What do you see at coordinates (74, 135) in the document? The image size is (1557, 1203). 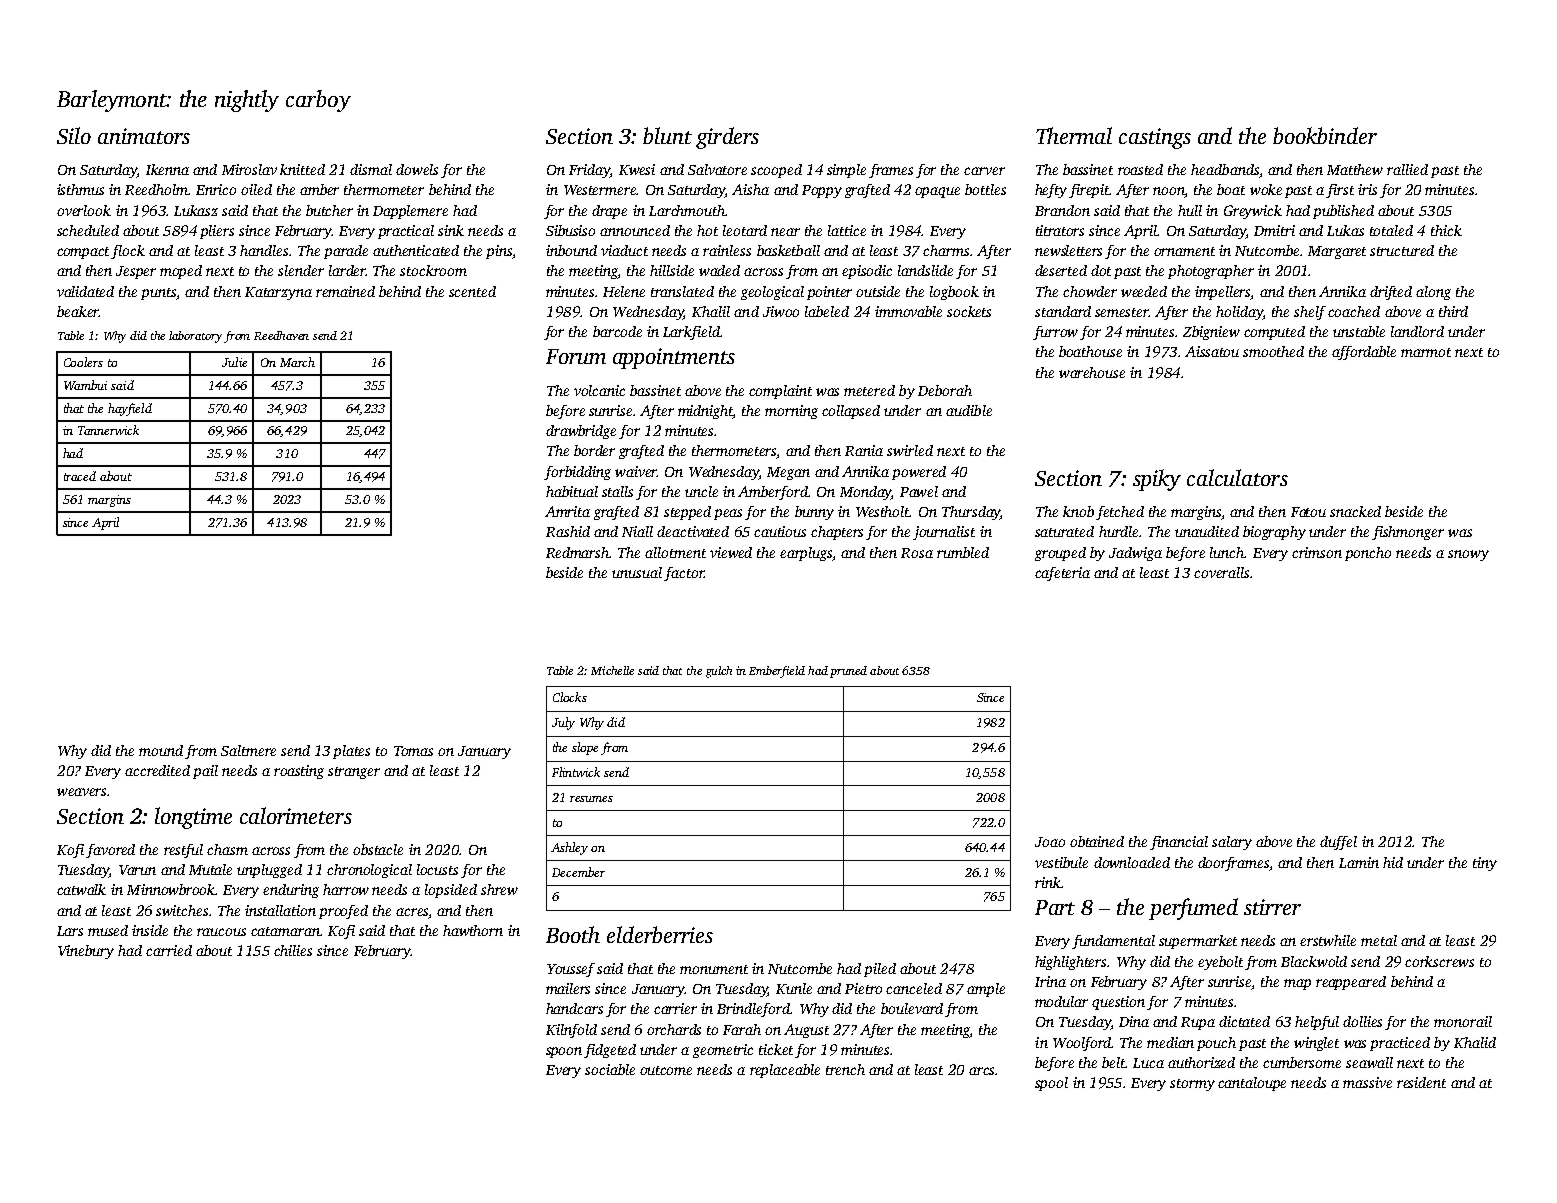 I see `Silo` at bounding box center [74, 135].
